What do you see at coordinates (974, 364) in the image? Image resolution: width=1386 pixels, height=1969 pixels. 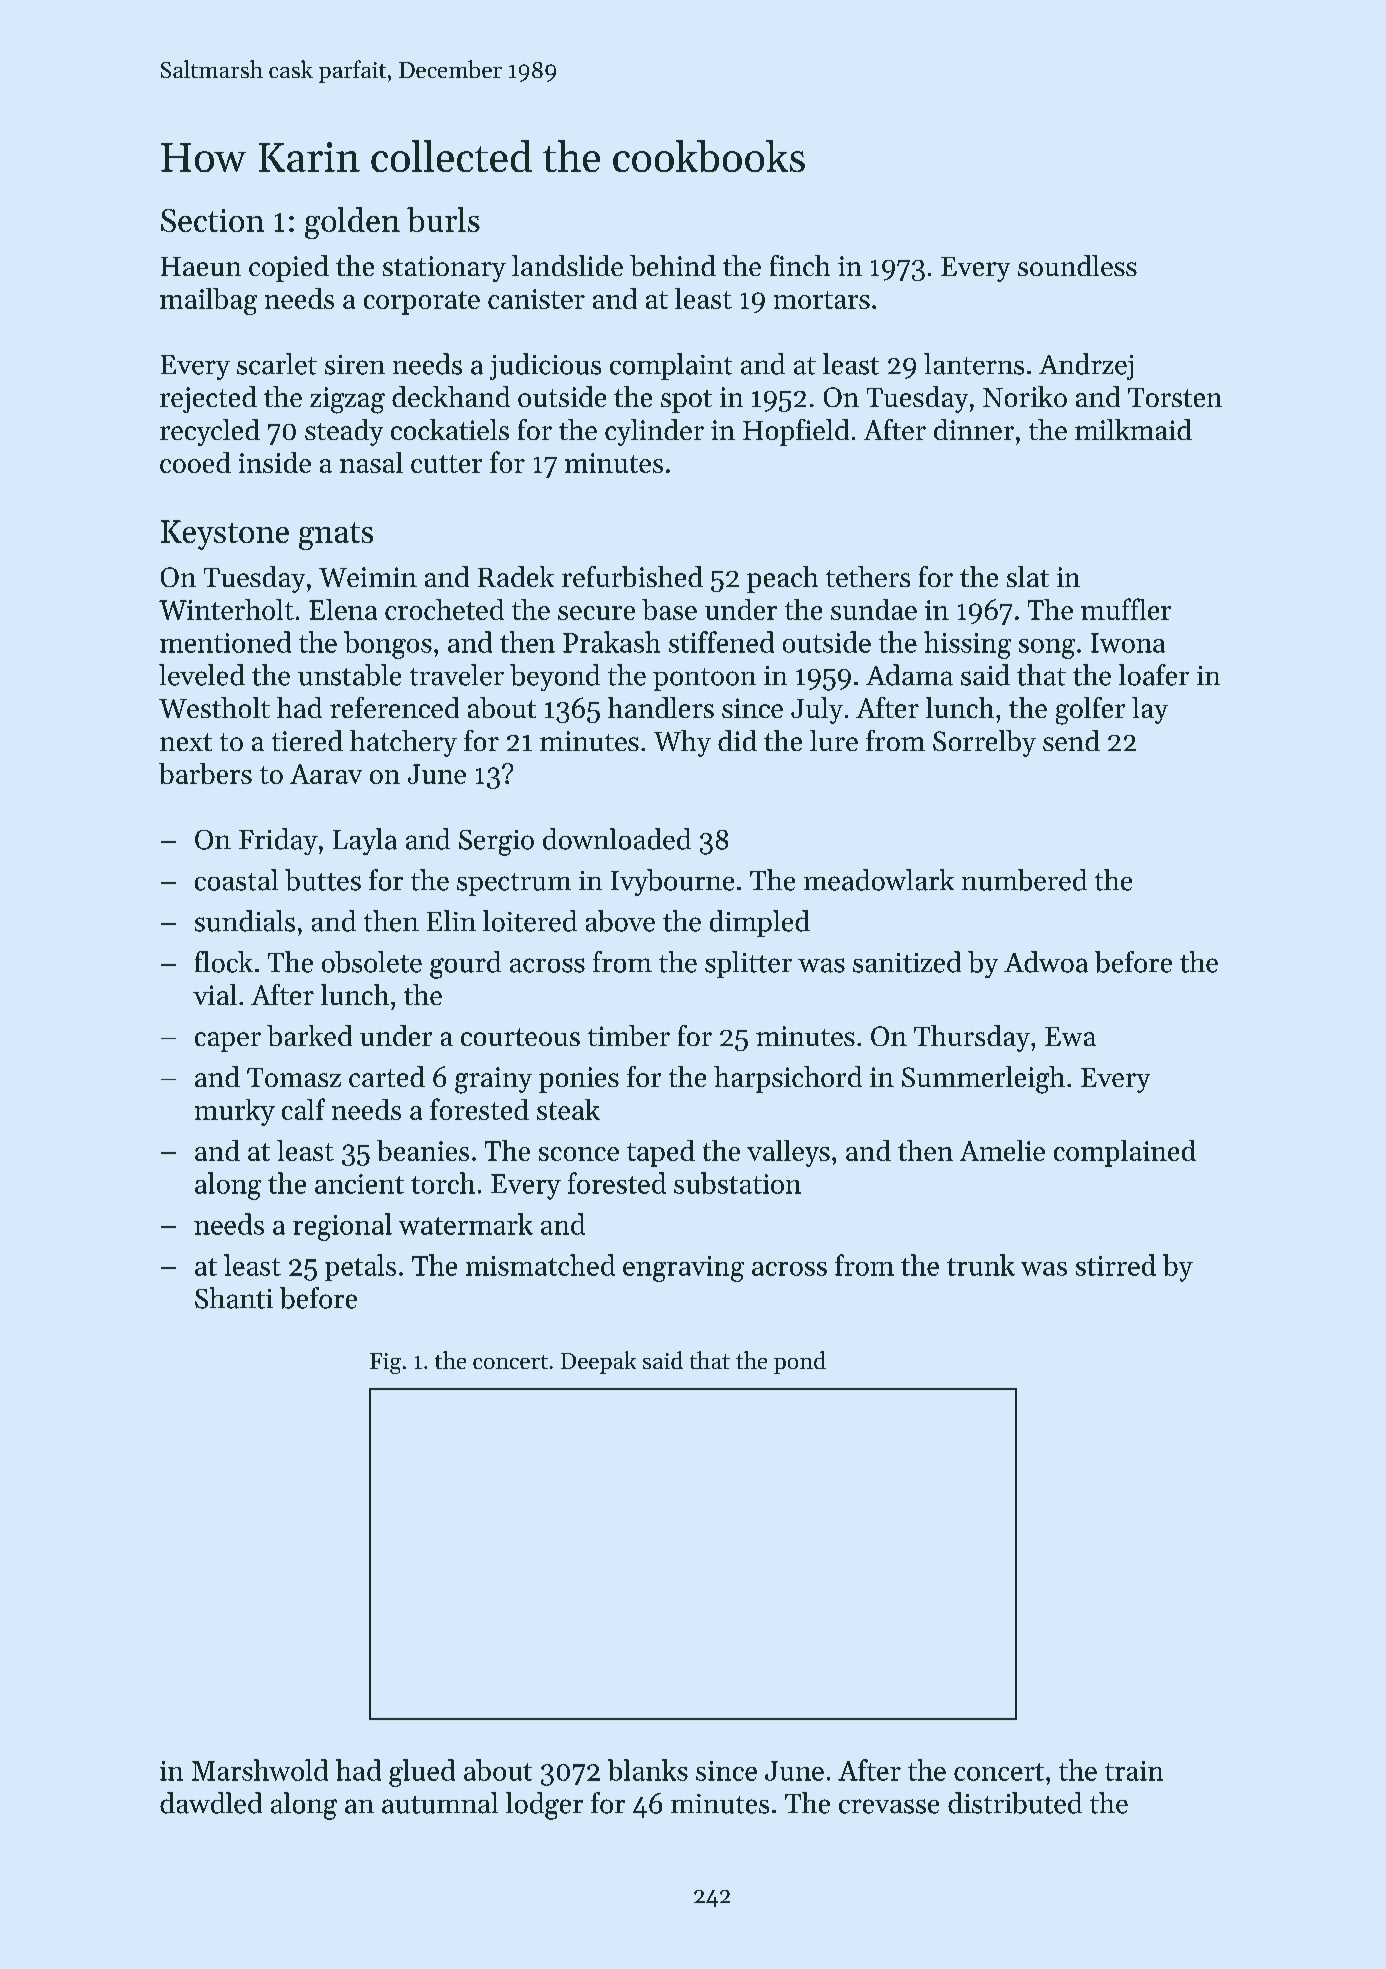 I see `lanterns` at bounding box center [974, 364].
